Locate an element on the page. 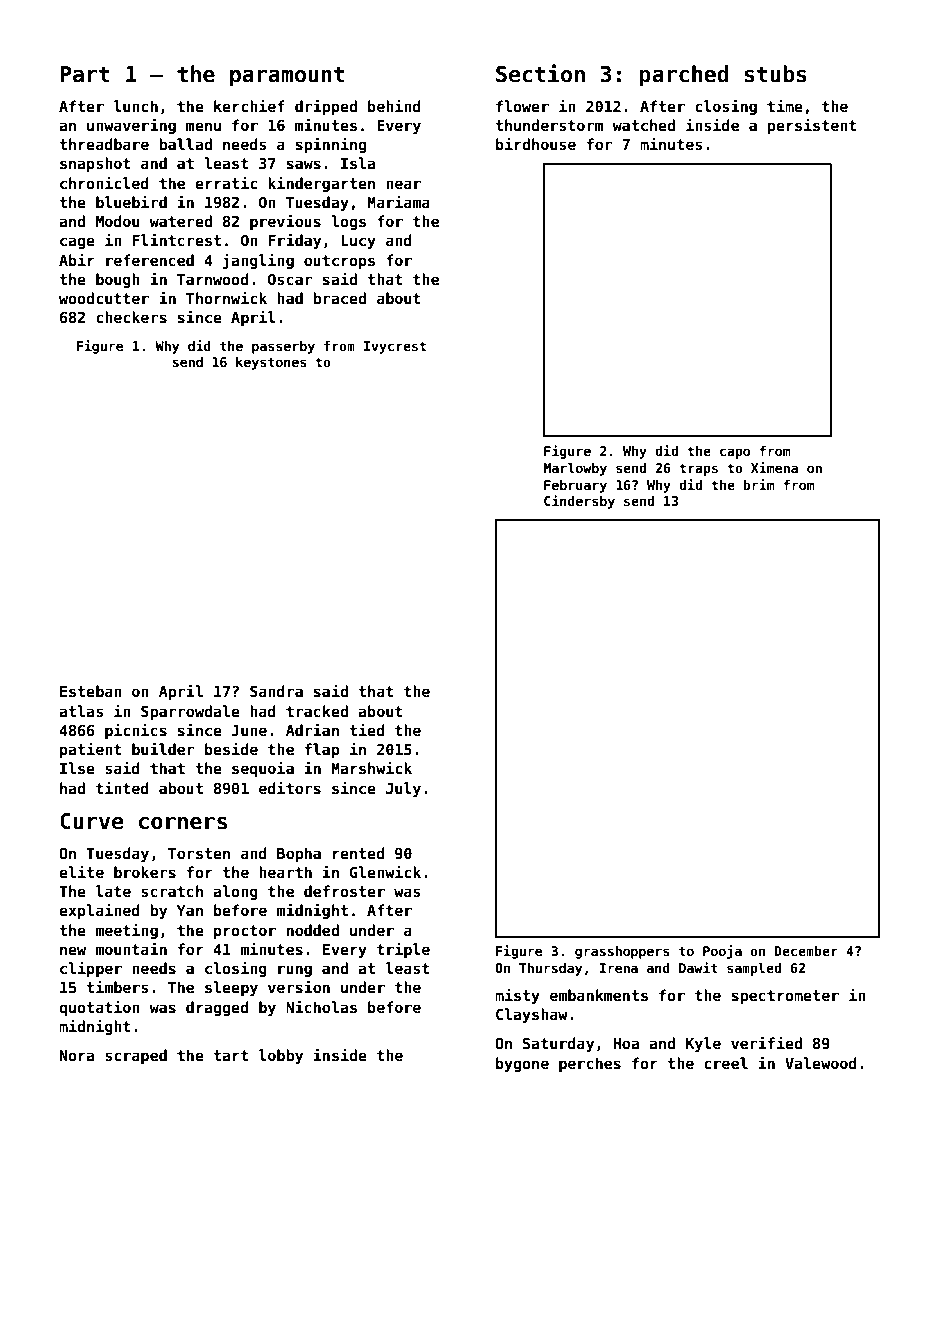 The height and width of the document is (1333, 939). Tarnwood is located at coordinates (213, 279).
